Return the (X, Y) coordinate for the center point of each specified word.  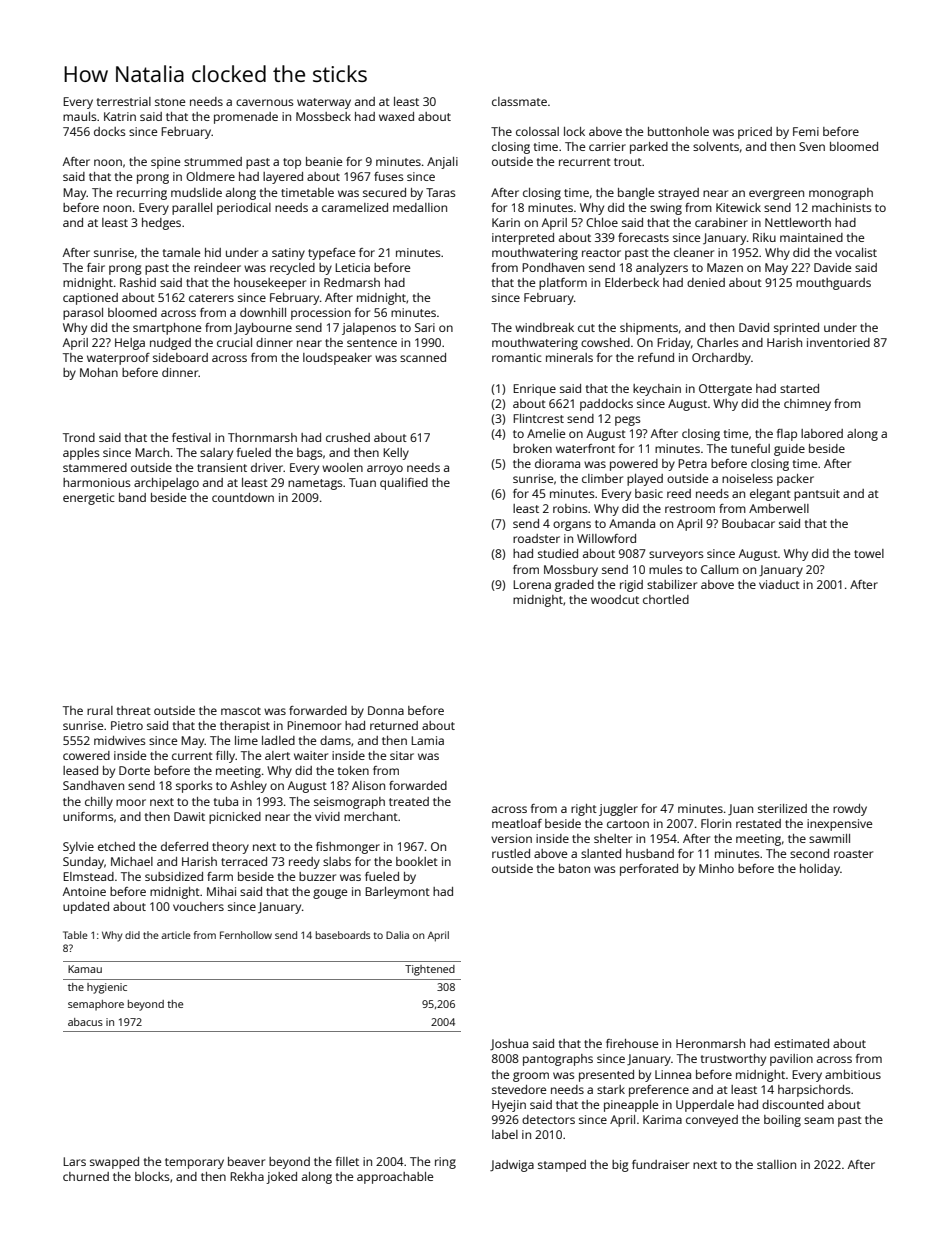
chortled (666, 599)
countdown (243, 497)
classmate (519, 101)
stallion (776, 1164)
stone (170, 102)
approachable (395, 1178)
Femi (806, 131)
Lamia (427, 740)
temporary (194, 1163)
